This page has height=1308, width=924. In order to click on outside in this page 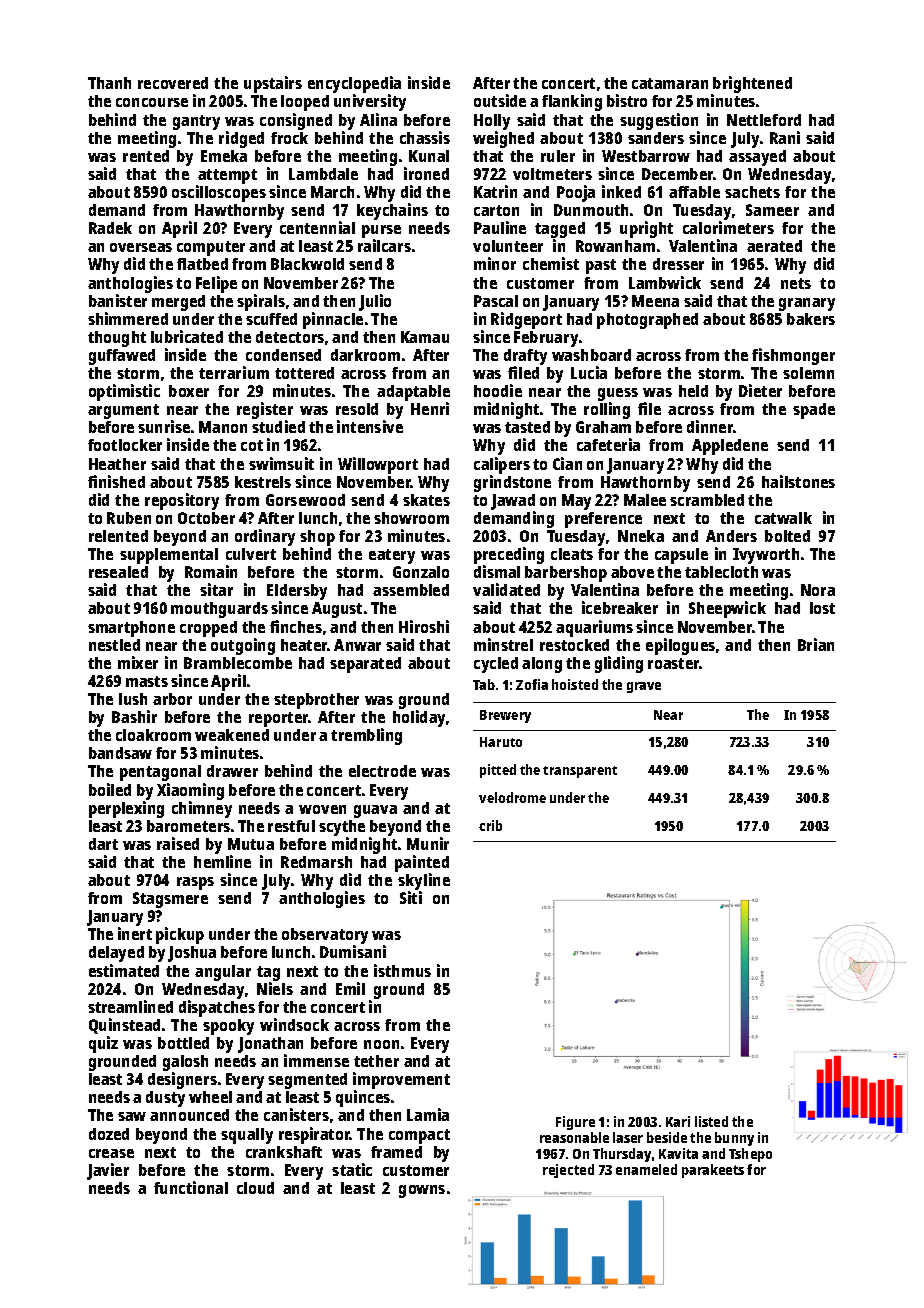, I will do `click(500, 100)`.
